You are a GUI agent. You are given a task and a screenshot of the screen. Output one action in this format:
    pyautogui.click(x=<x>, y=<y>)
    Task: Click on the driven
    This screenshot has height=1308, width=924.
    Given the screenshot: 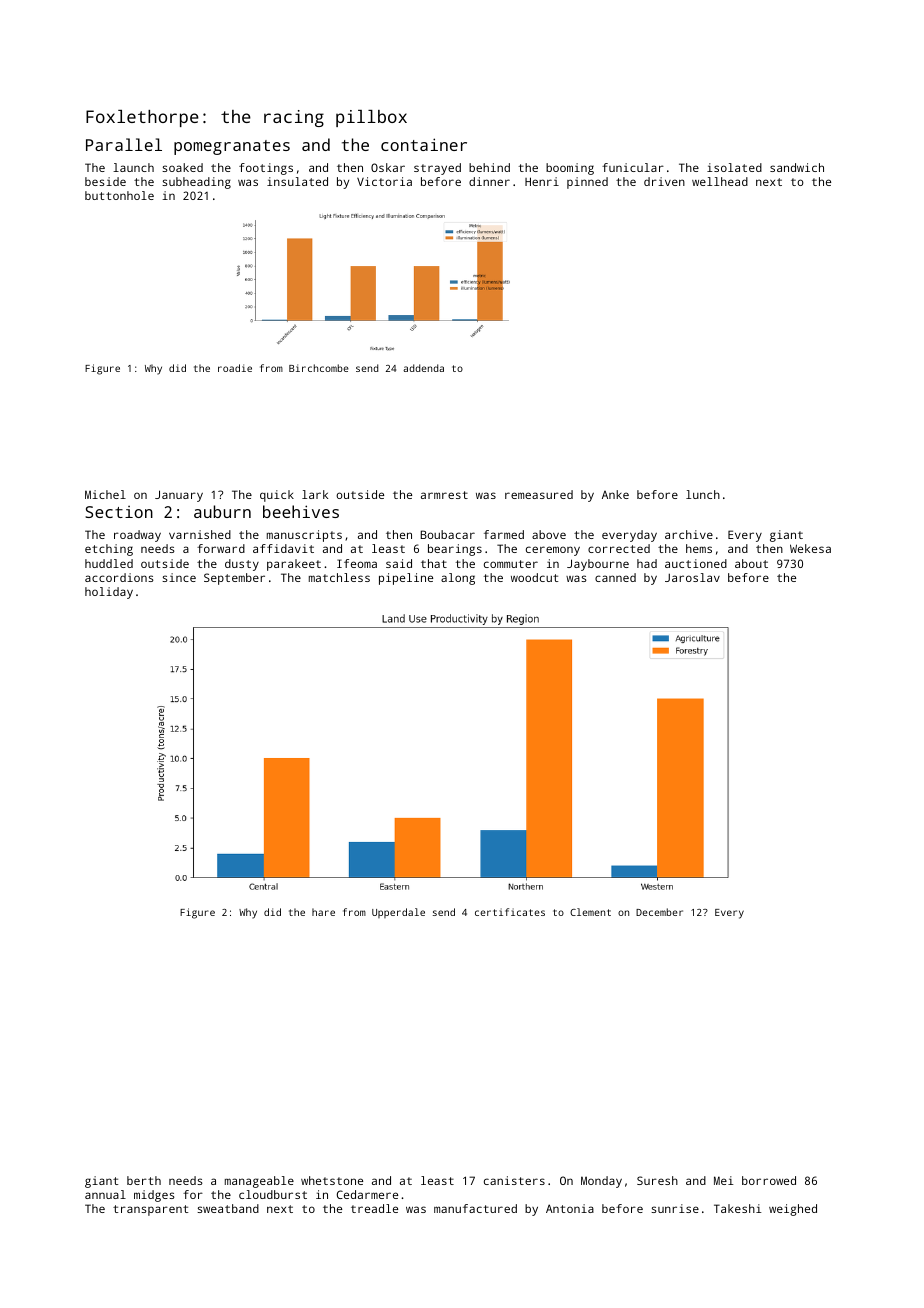 What is the action you would take?
    pyautogui.click(x=664, y=181)
